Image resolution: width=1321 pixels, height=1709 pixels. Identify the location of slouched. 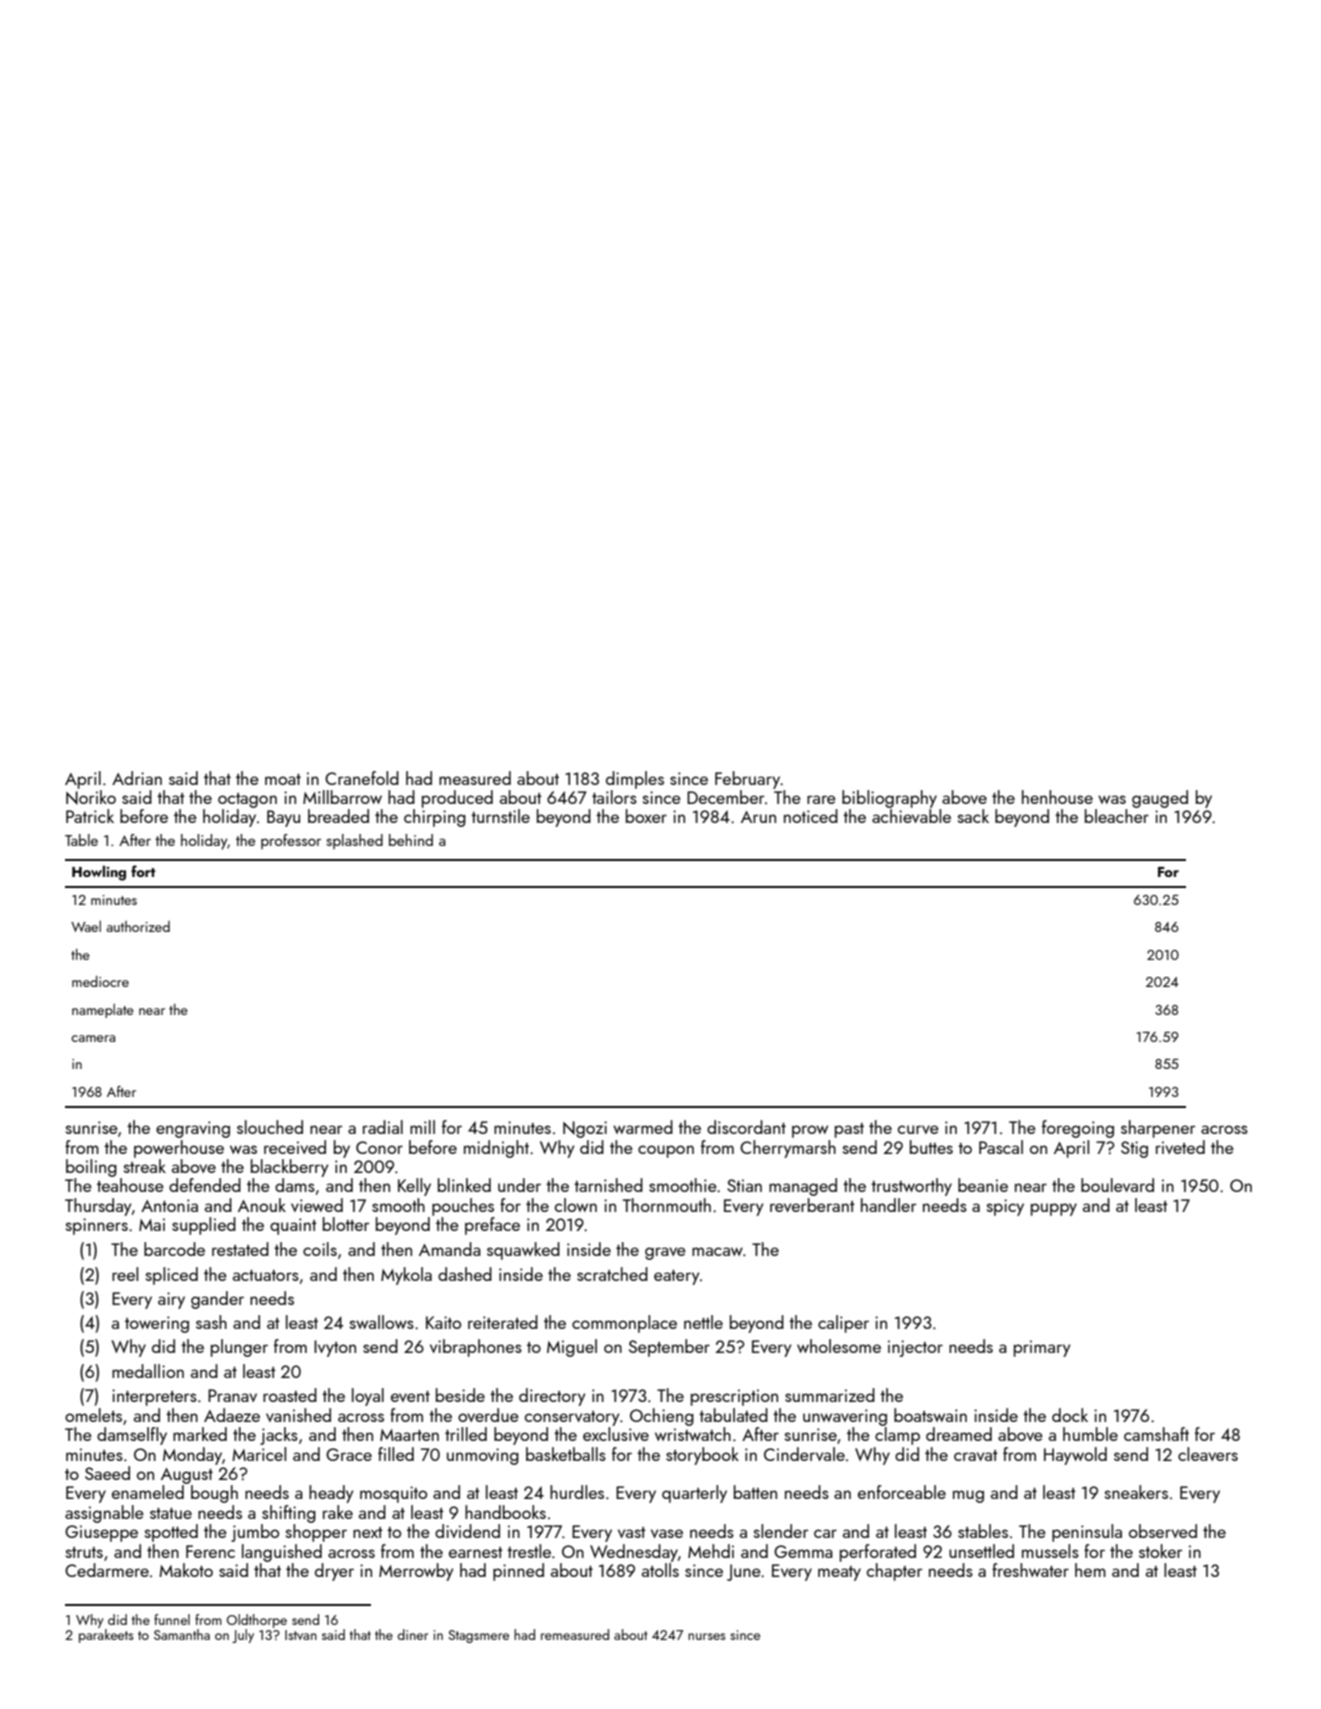
(270, 1127).
